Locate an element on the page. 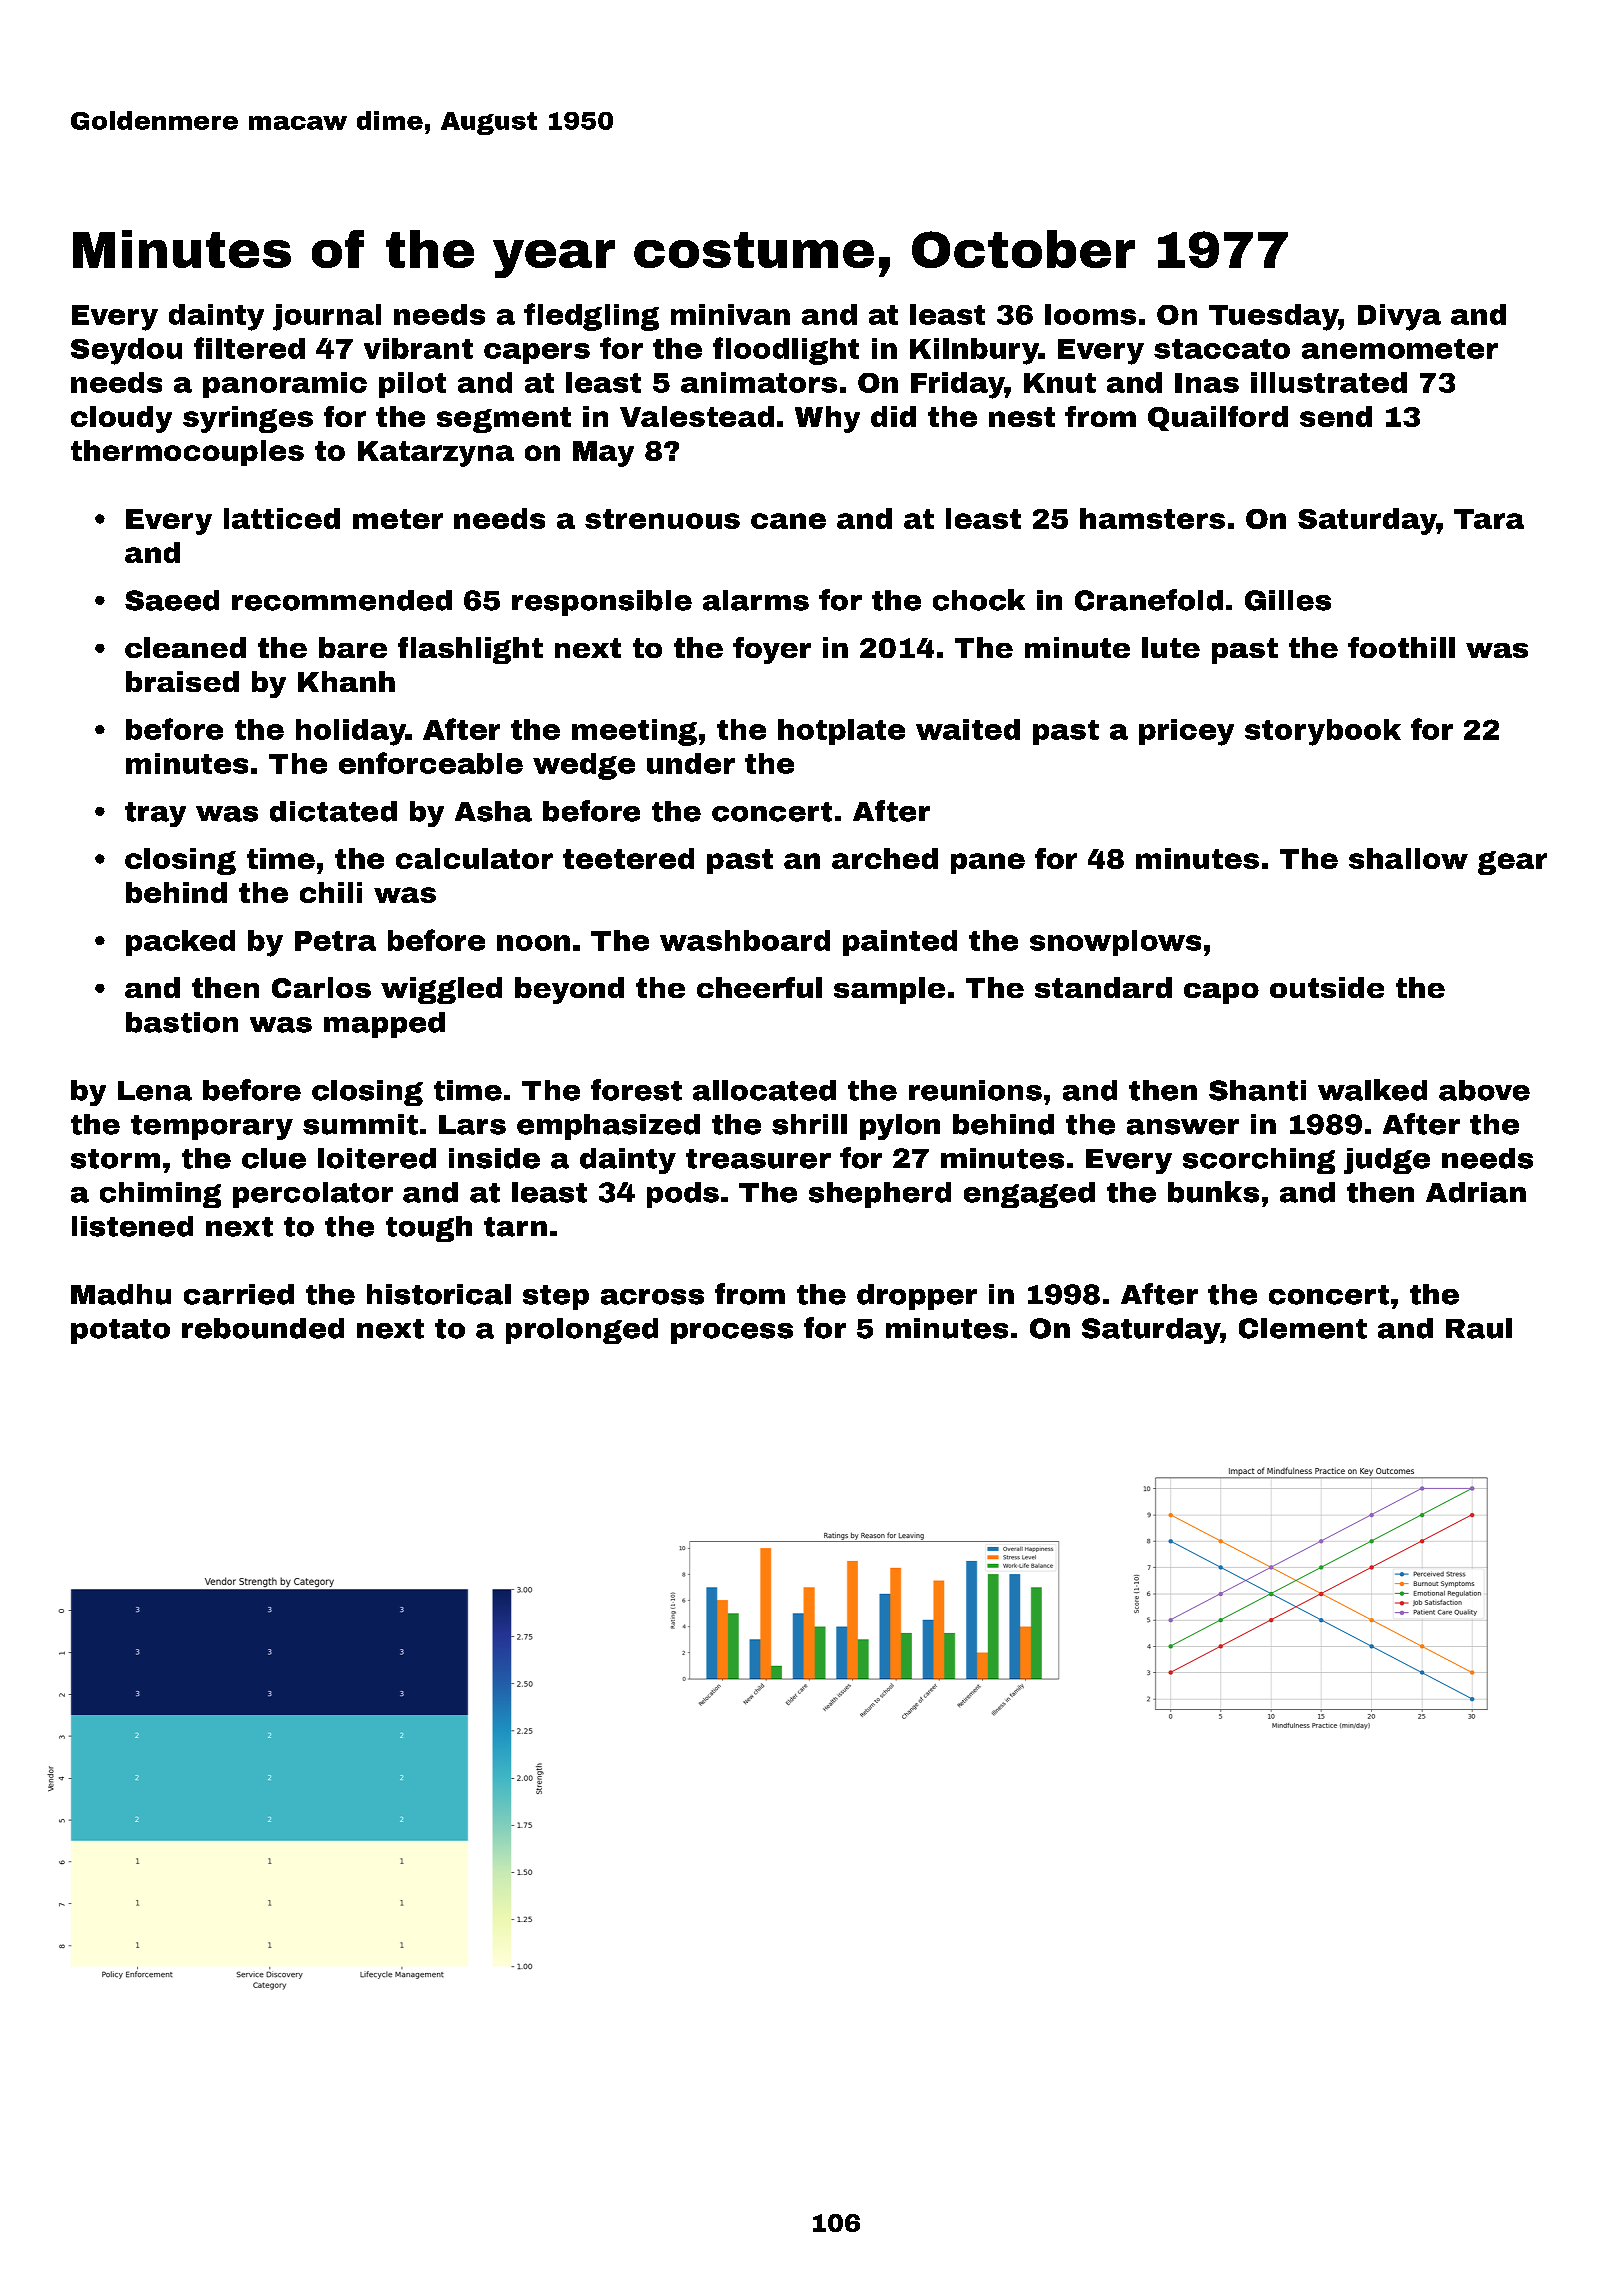 The height and width of the image is (2292, 1620). pylon is located at coordinates (900, 1127).
